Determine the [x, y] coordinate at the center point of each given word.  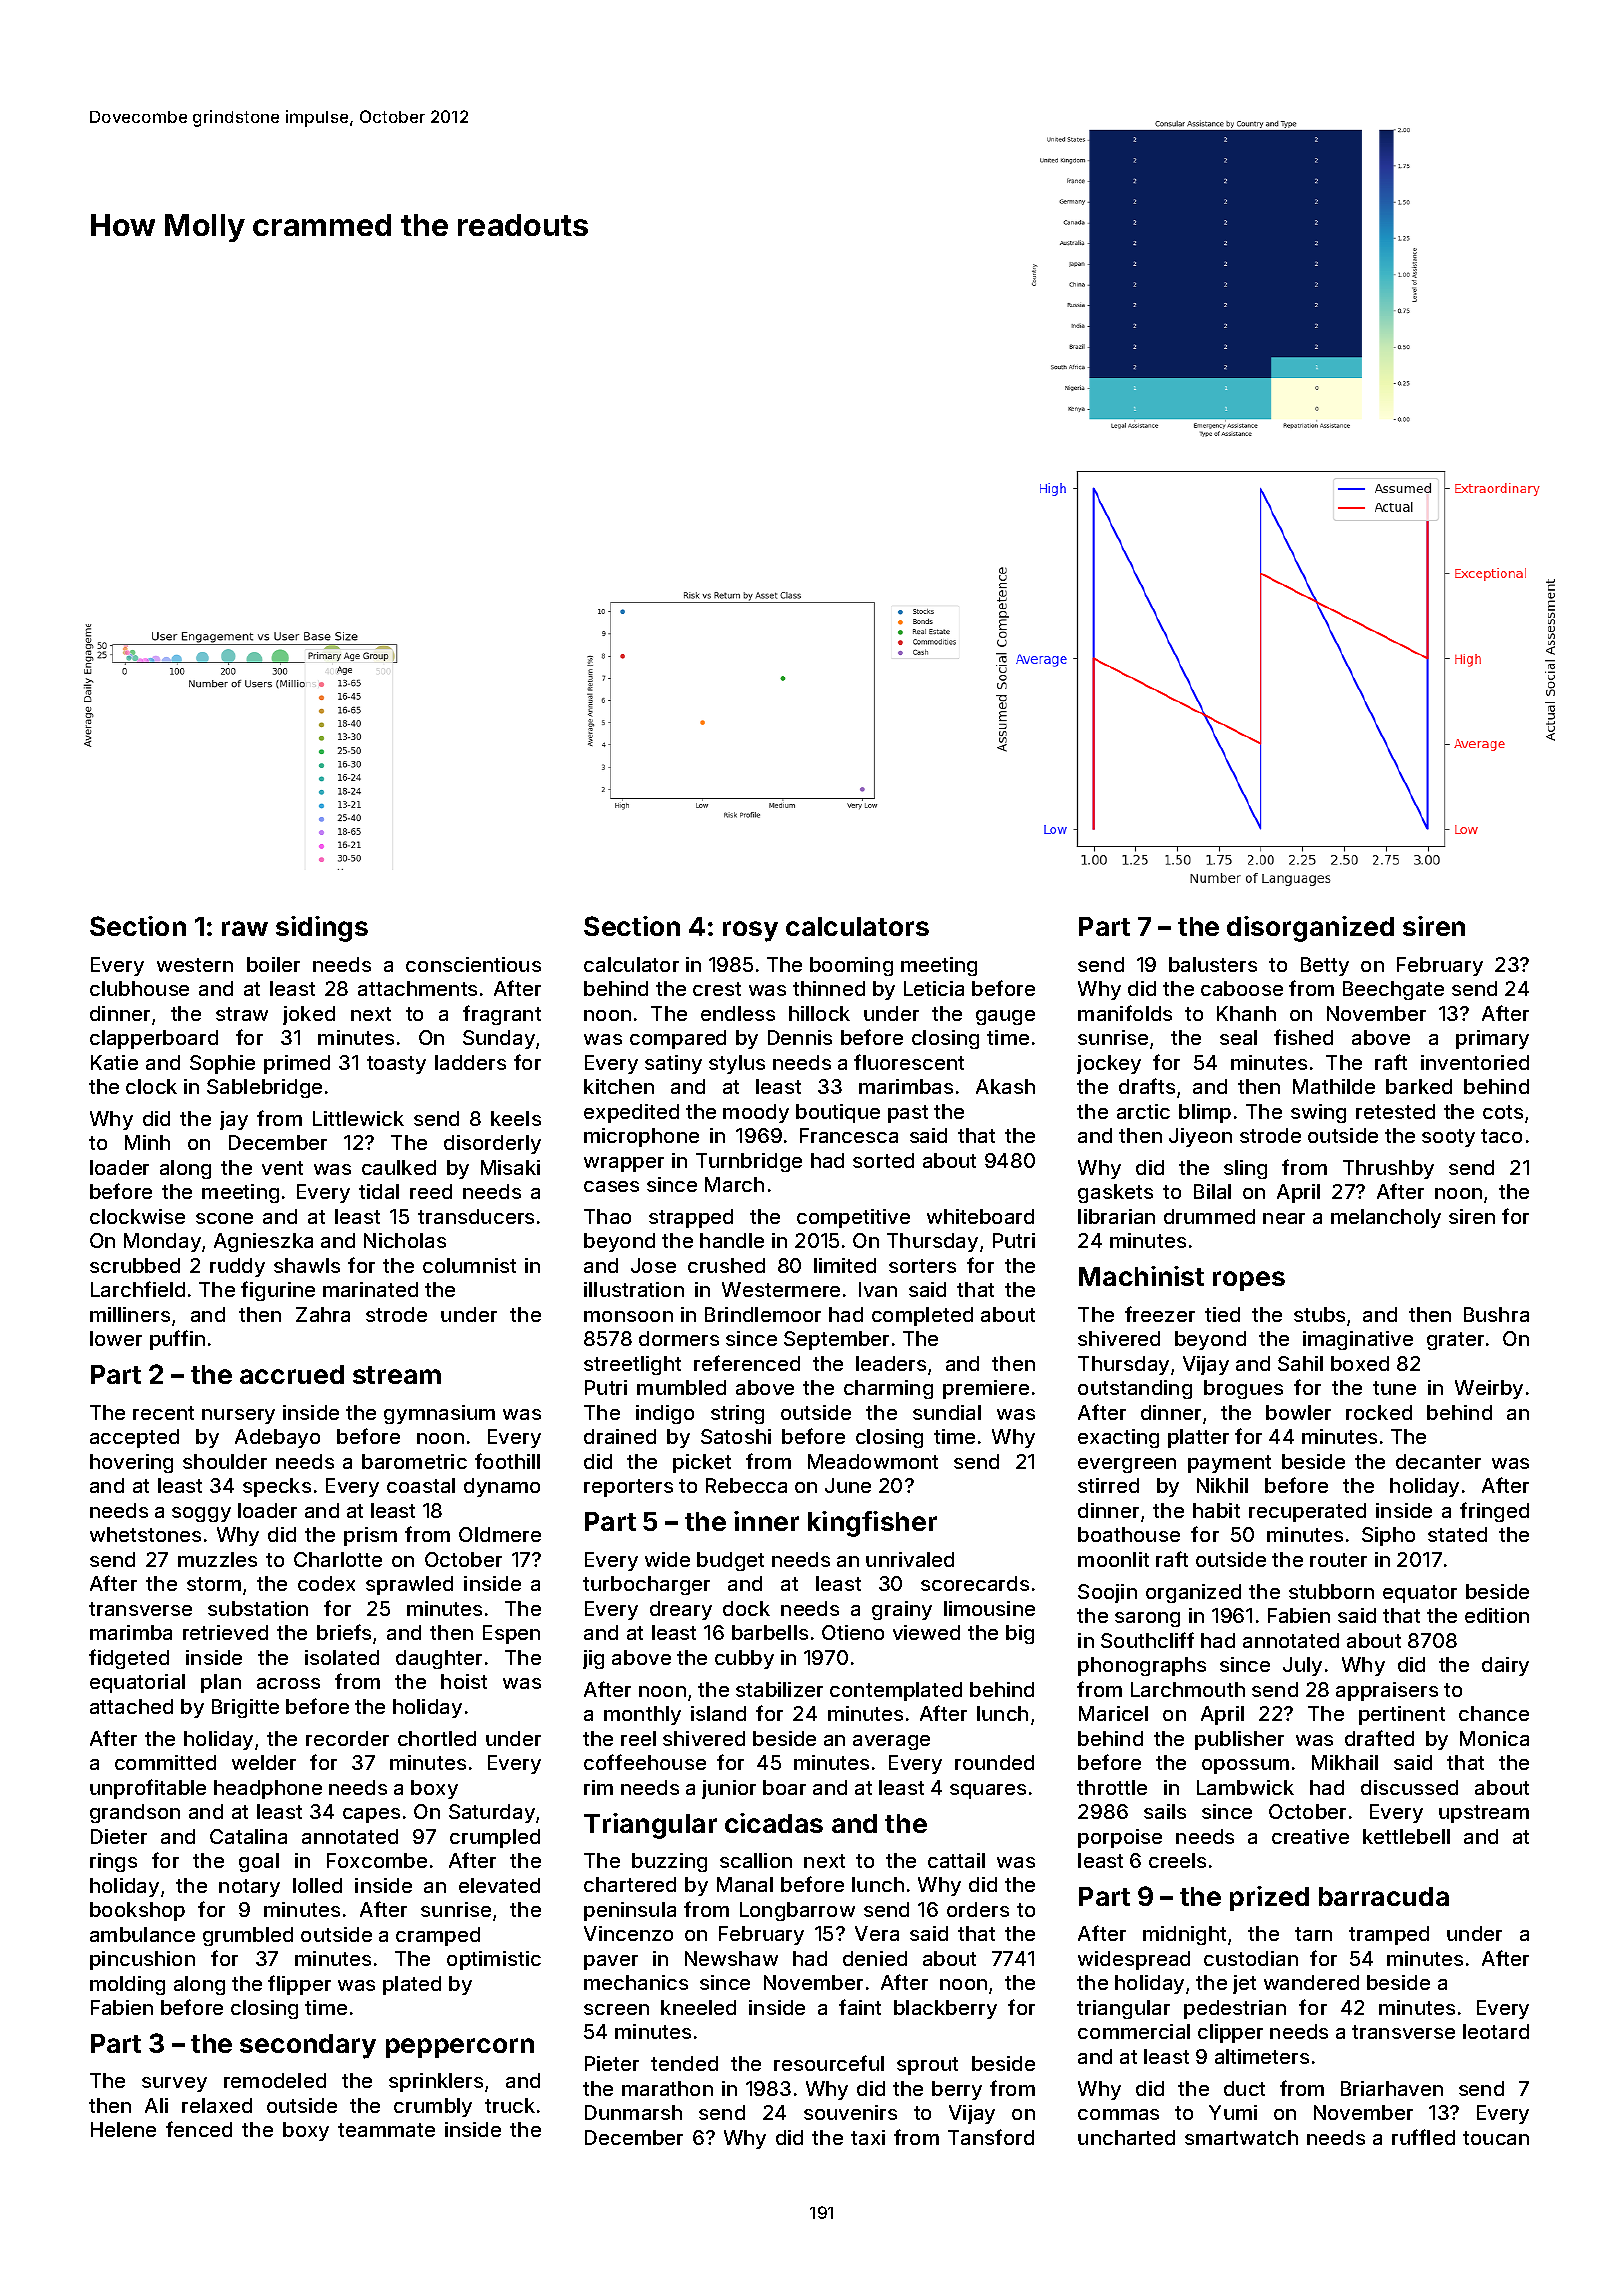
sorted [883, 1160]
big [1020, 1634]
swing [1318, 1113]
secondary [308, 2046]
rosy [750, 931]
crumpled [495, 1838]
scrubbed [135, 1265]
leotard [1496, 2031]
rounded [994, 1762]
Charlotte [338, 1559]
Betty [1325, 966]
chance [1494, 1713]
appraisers [1387, 1691]
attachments [417, 988]
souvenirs [850, 2112]
